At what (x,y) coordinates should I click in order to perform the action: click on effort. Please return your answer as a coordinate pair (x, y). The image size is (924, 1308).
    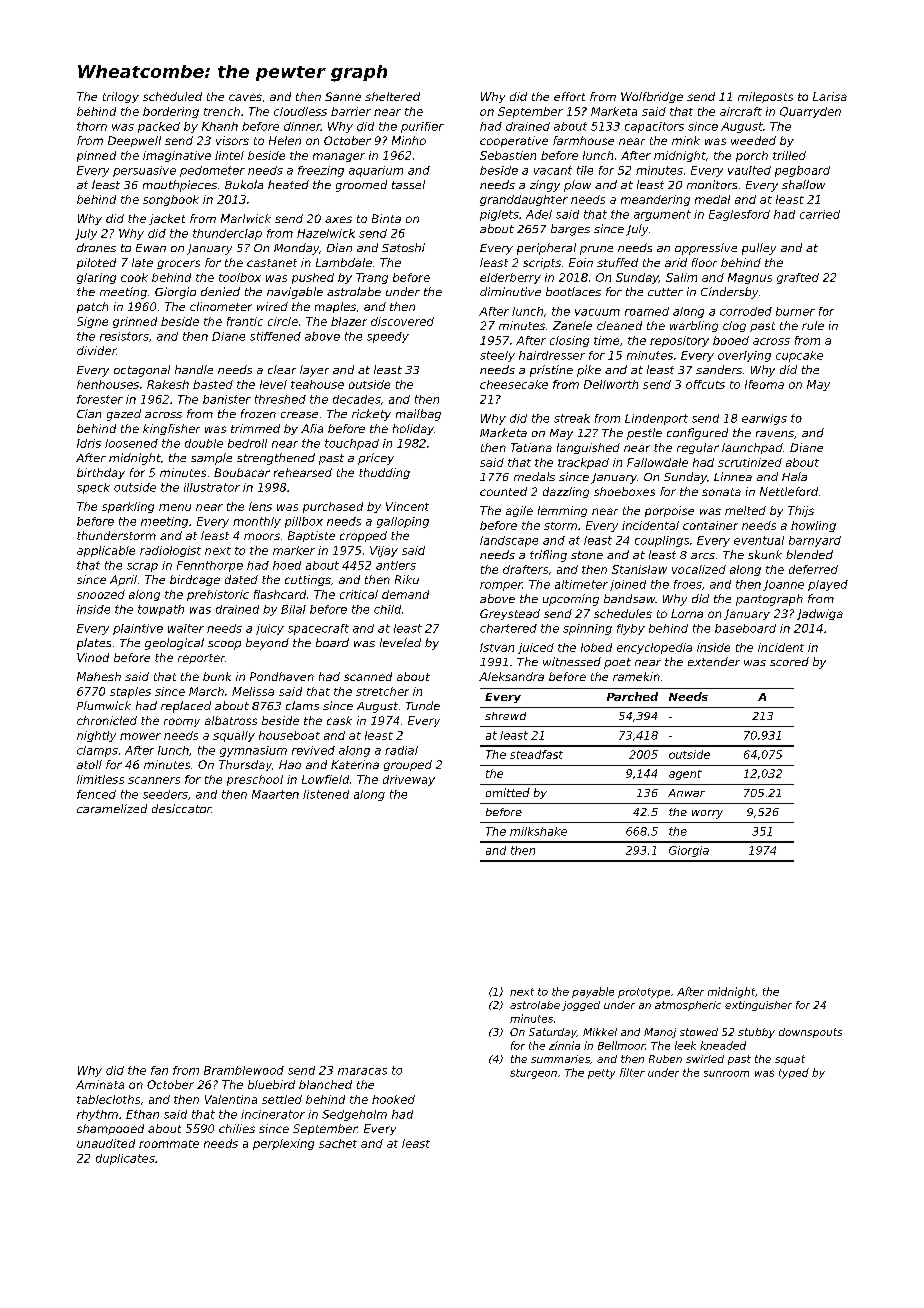
    Looking at the image, I should click on (569, 96).
